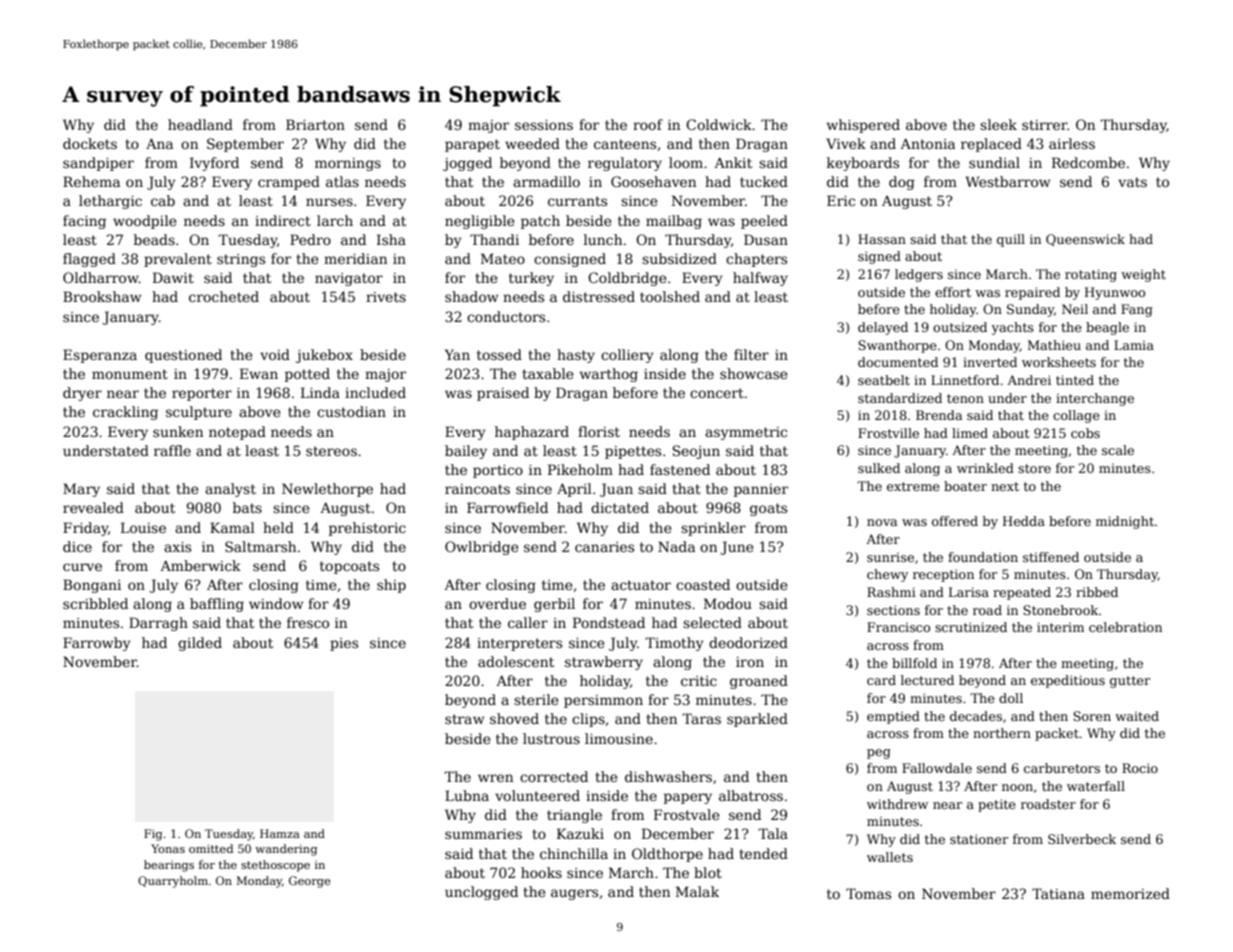 The height and width of the screenshot is (952, 1233). Describe the element at coordinates (315, 124) in the screenshot. I see `Briarton` at that location.
